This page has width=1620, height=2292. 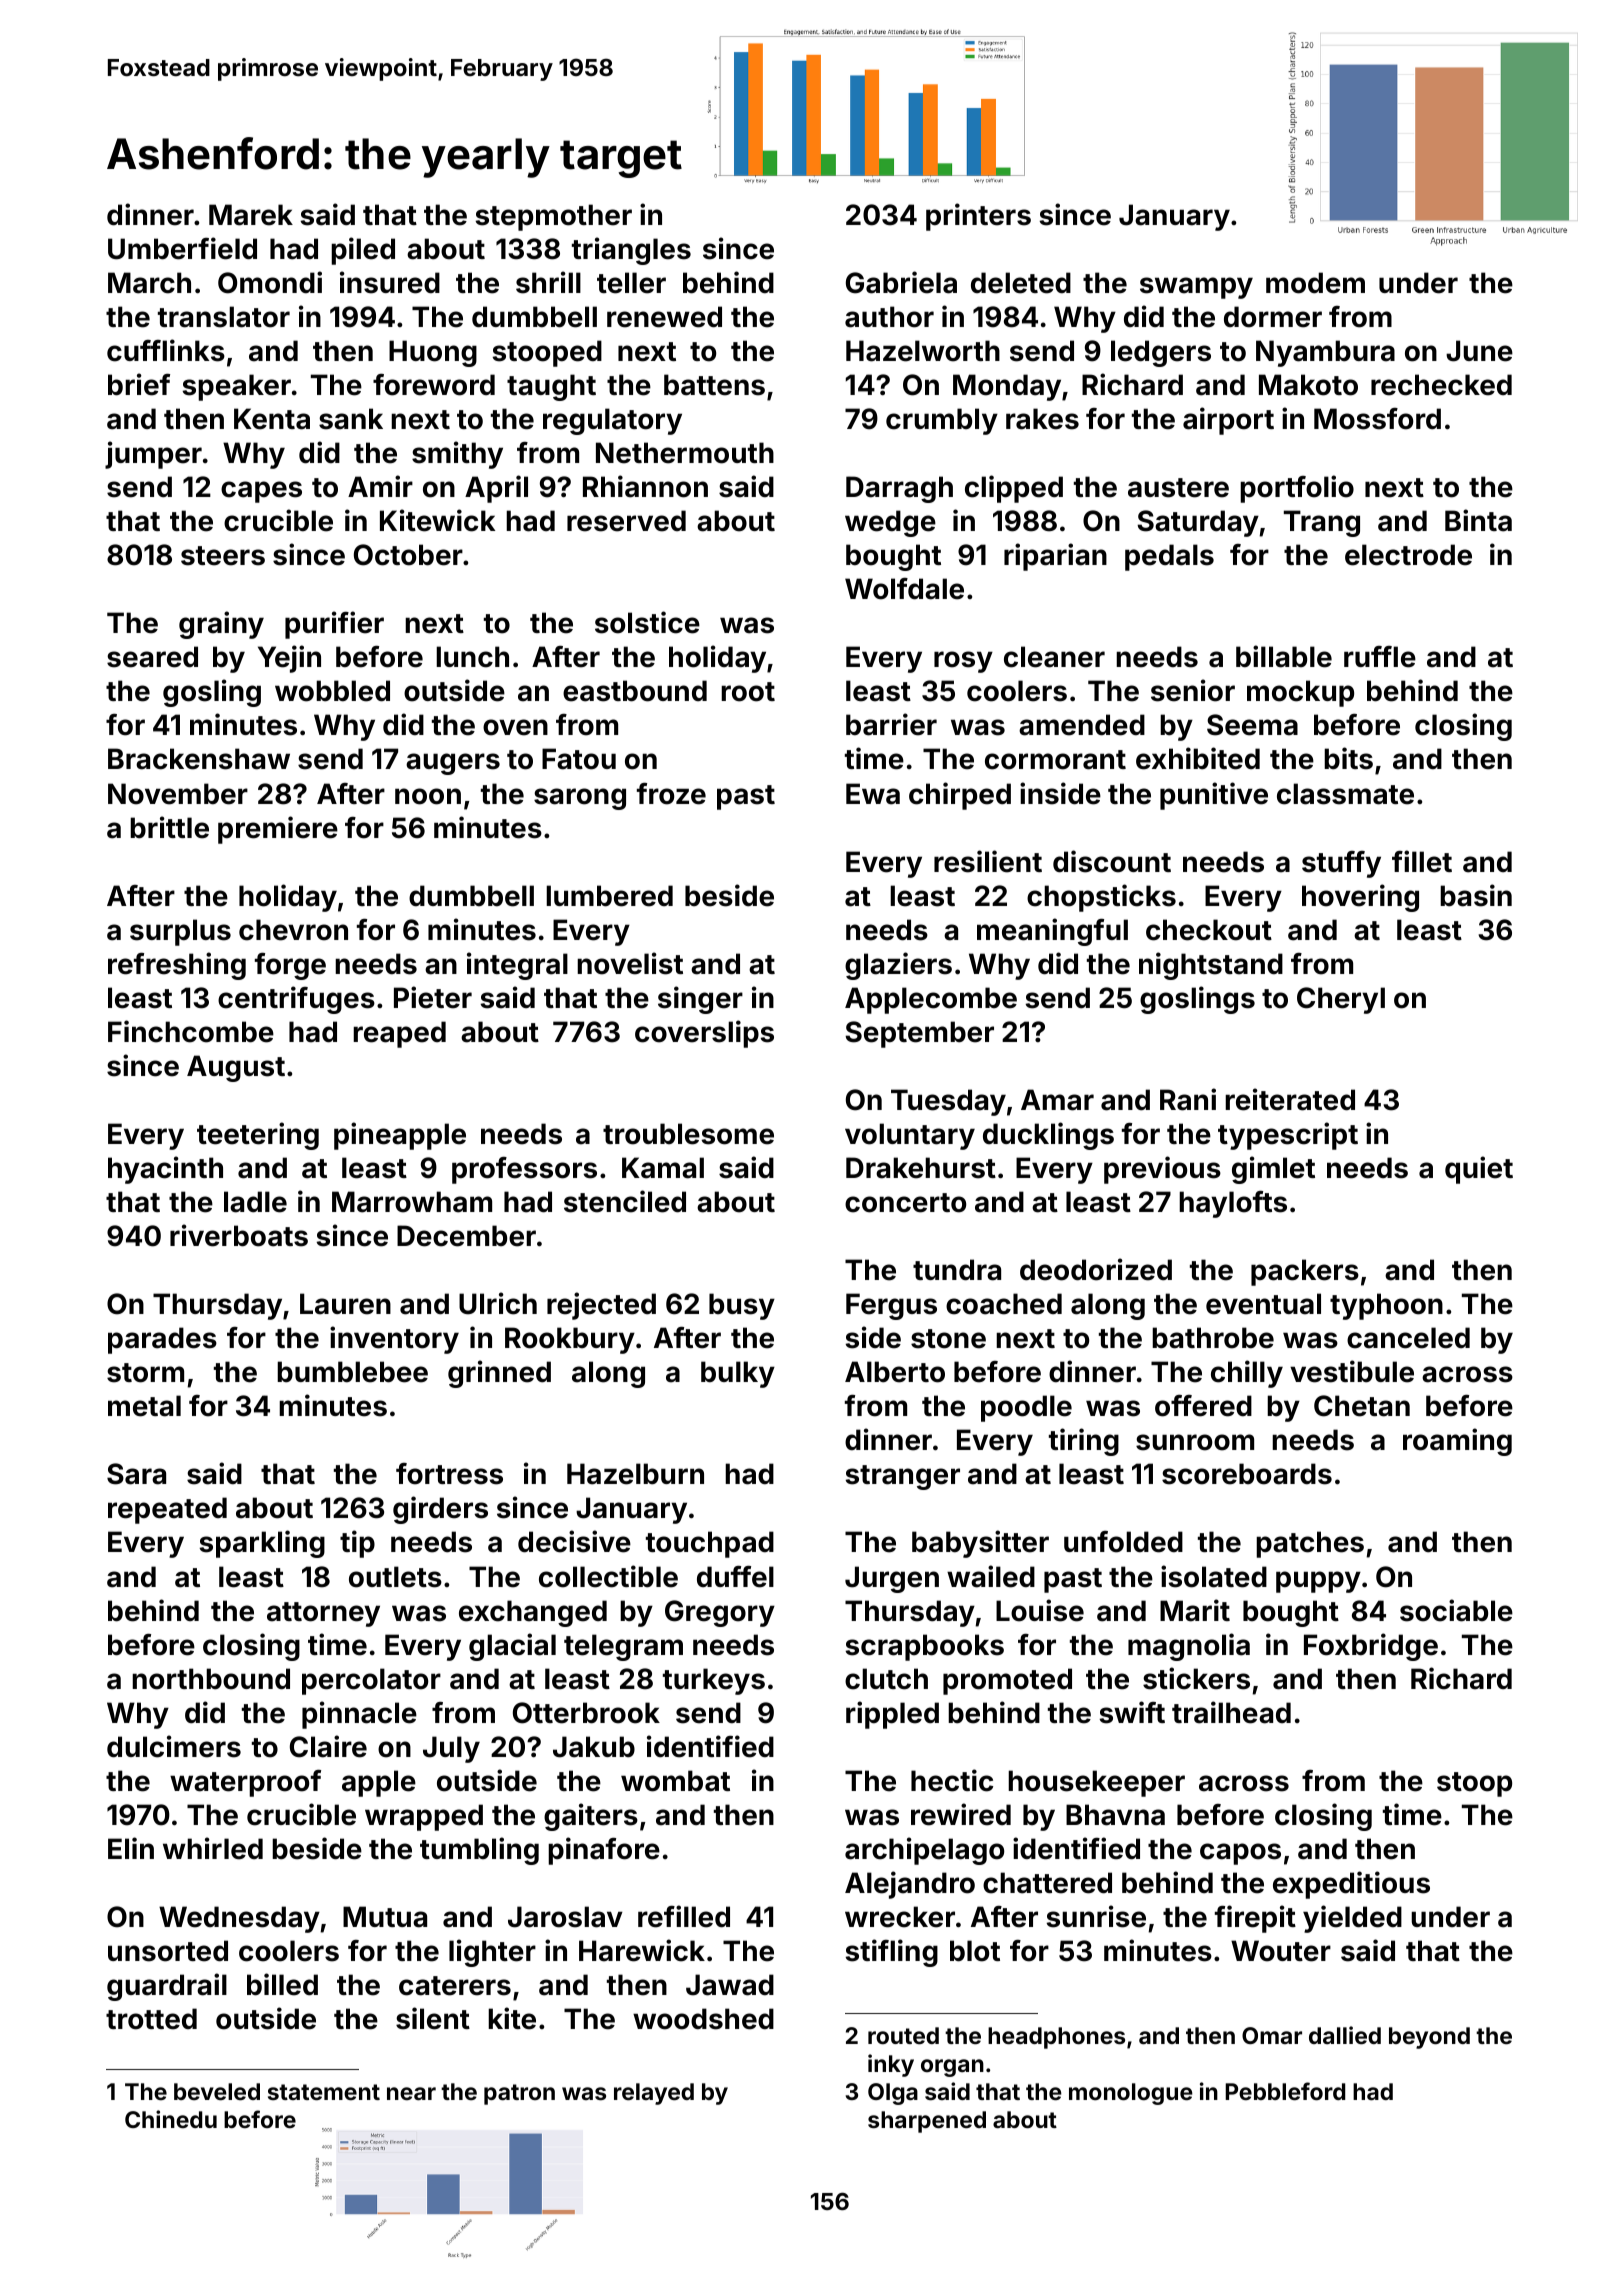 What do you see at coordinates (1371, 1647) in the page?
I see `Foxbridge` at bounding box center [1371, 1647].
